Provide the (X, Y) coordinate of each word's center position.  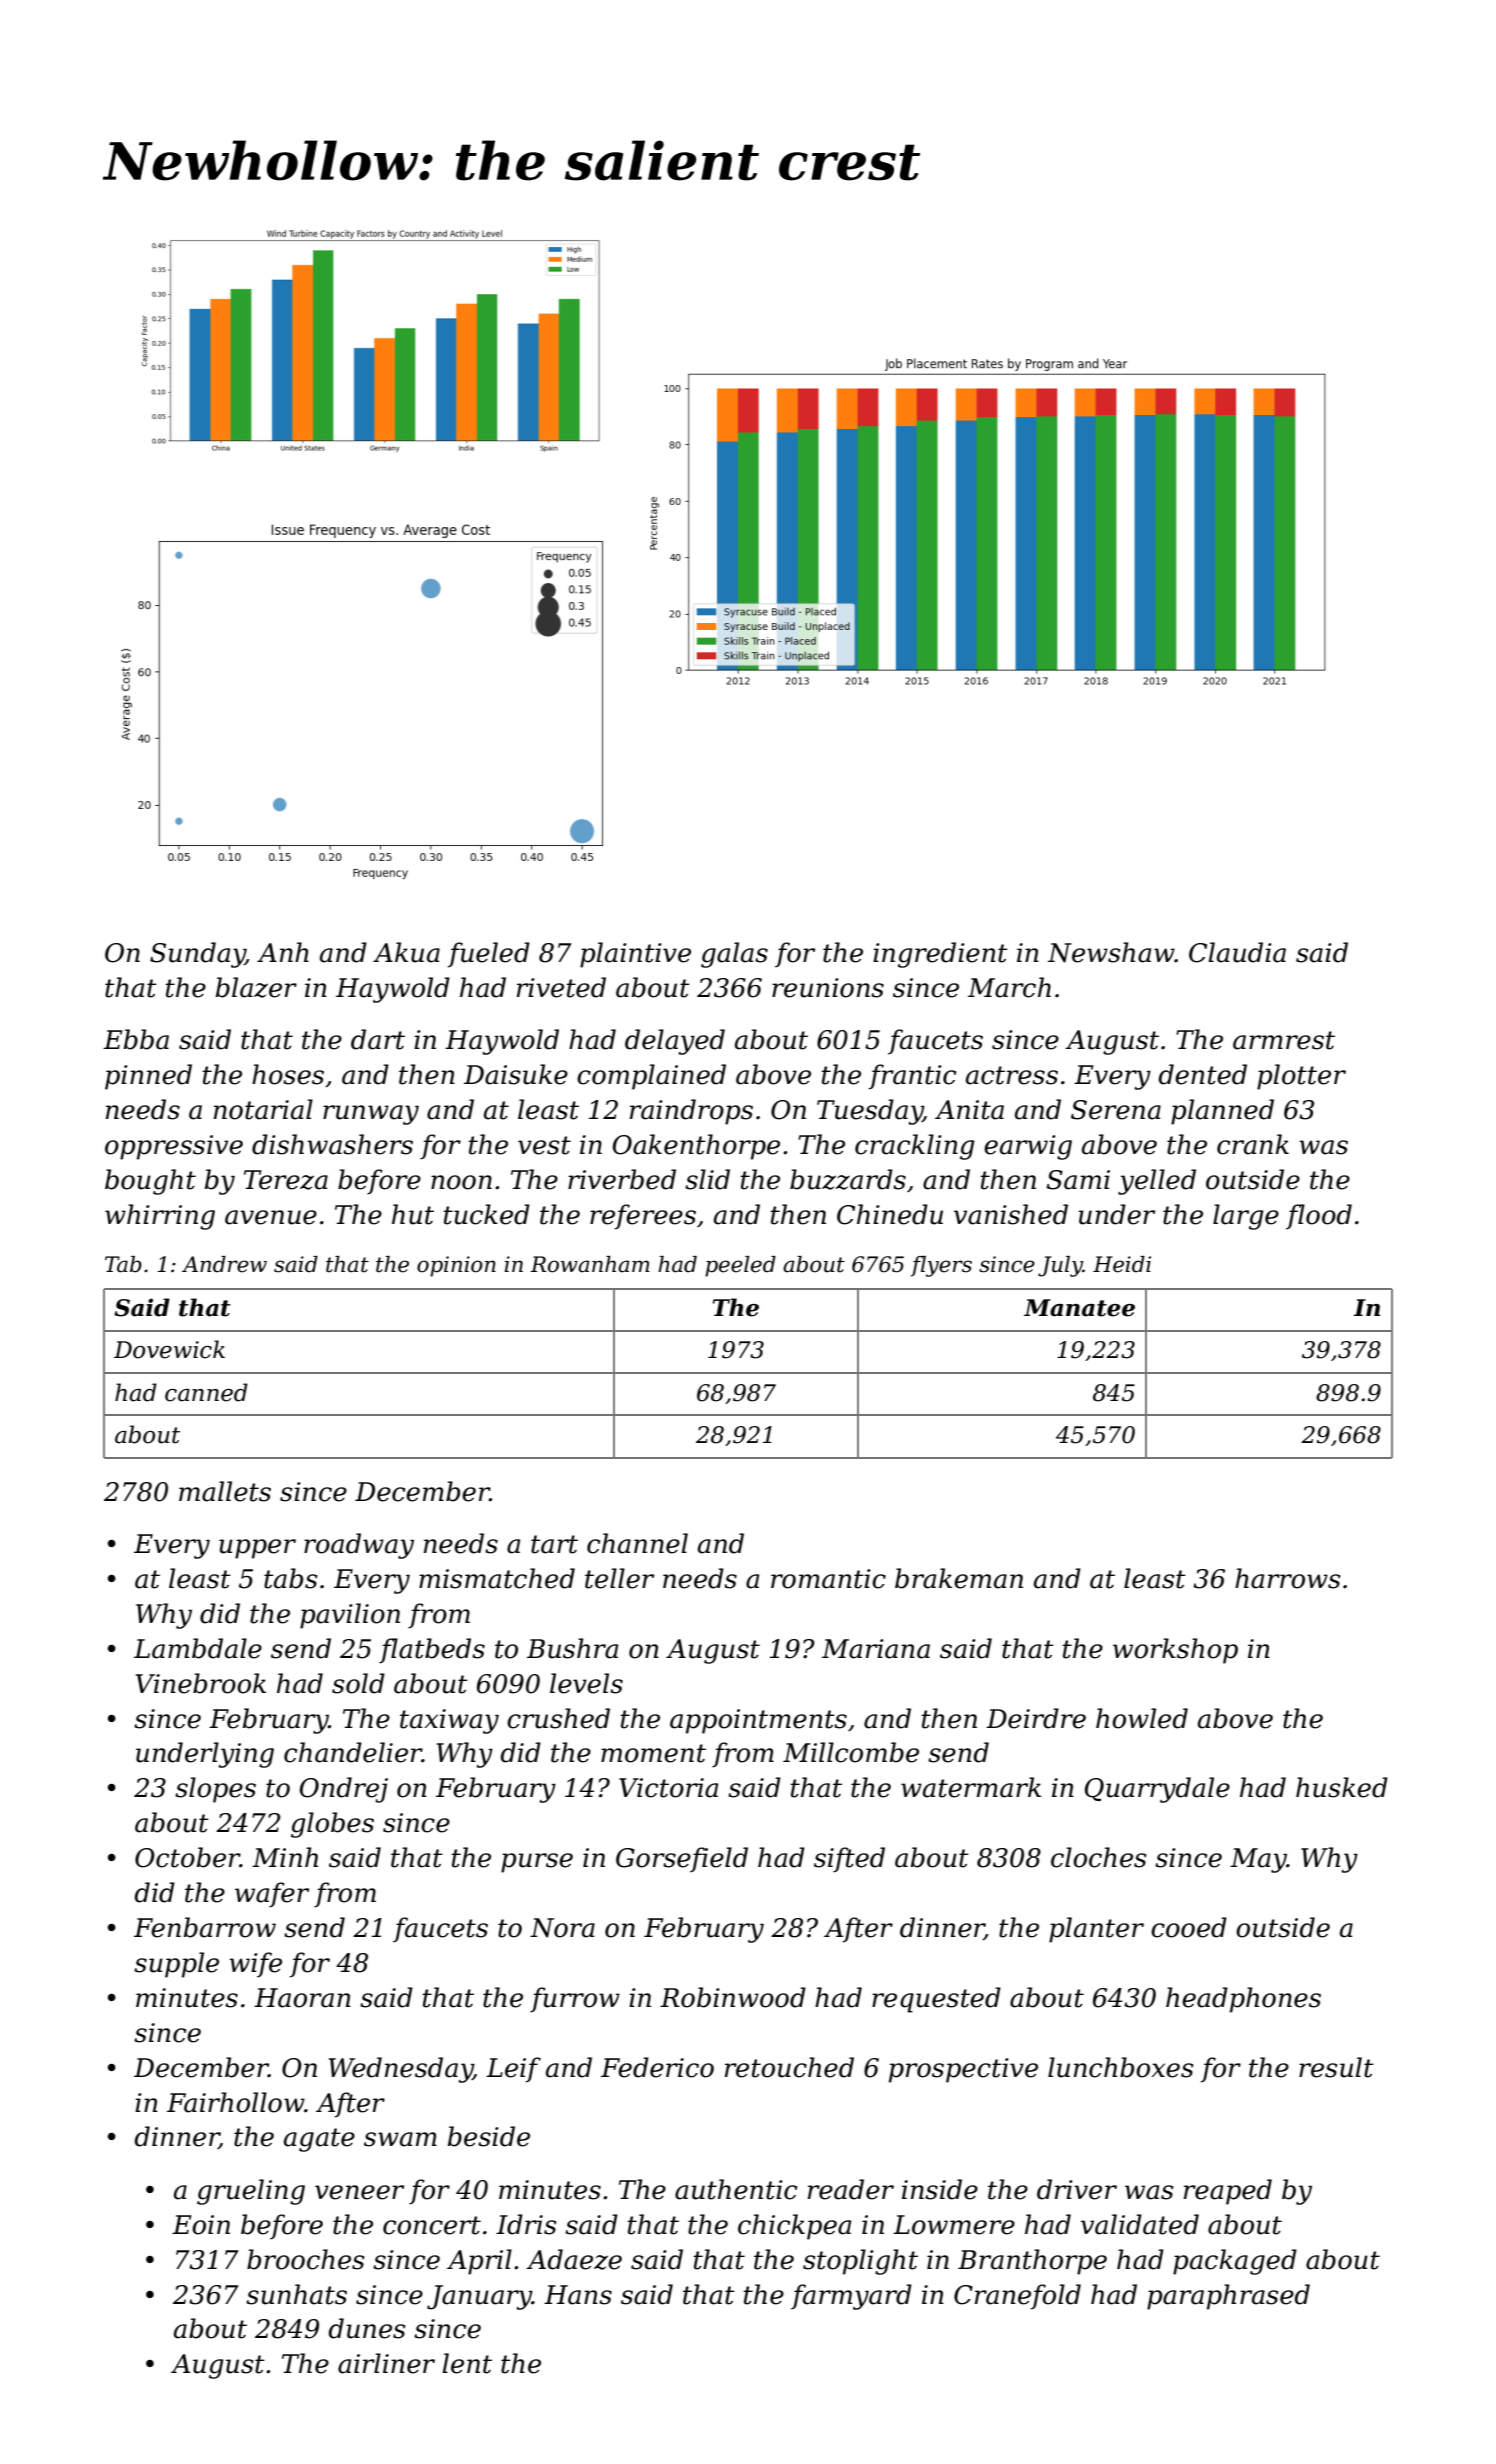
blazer (256, 987)
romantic (828, 1579)
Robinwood (733, 1997)
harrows (1287, 1578)
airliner (386, 2363)
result (1336, 2067)
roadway (359, 1546)
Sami (1078, 1180)
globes (332, 1825)
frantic (912, 1077)
